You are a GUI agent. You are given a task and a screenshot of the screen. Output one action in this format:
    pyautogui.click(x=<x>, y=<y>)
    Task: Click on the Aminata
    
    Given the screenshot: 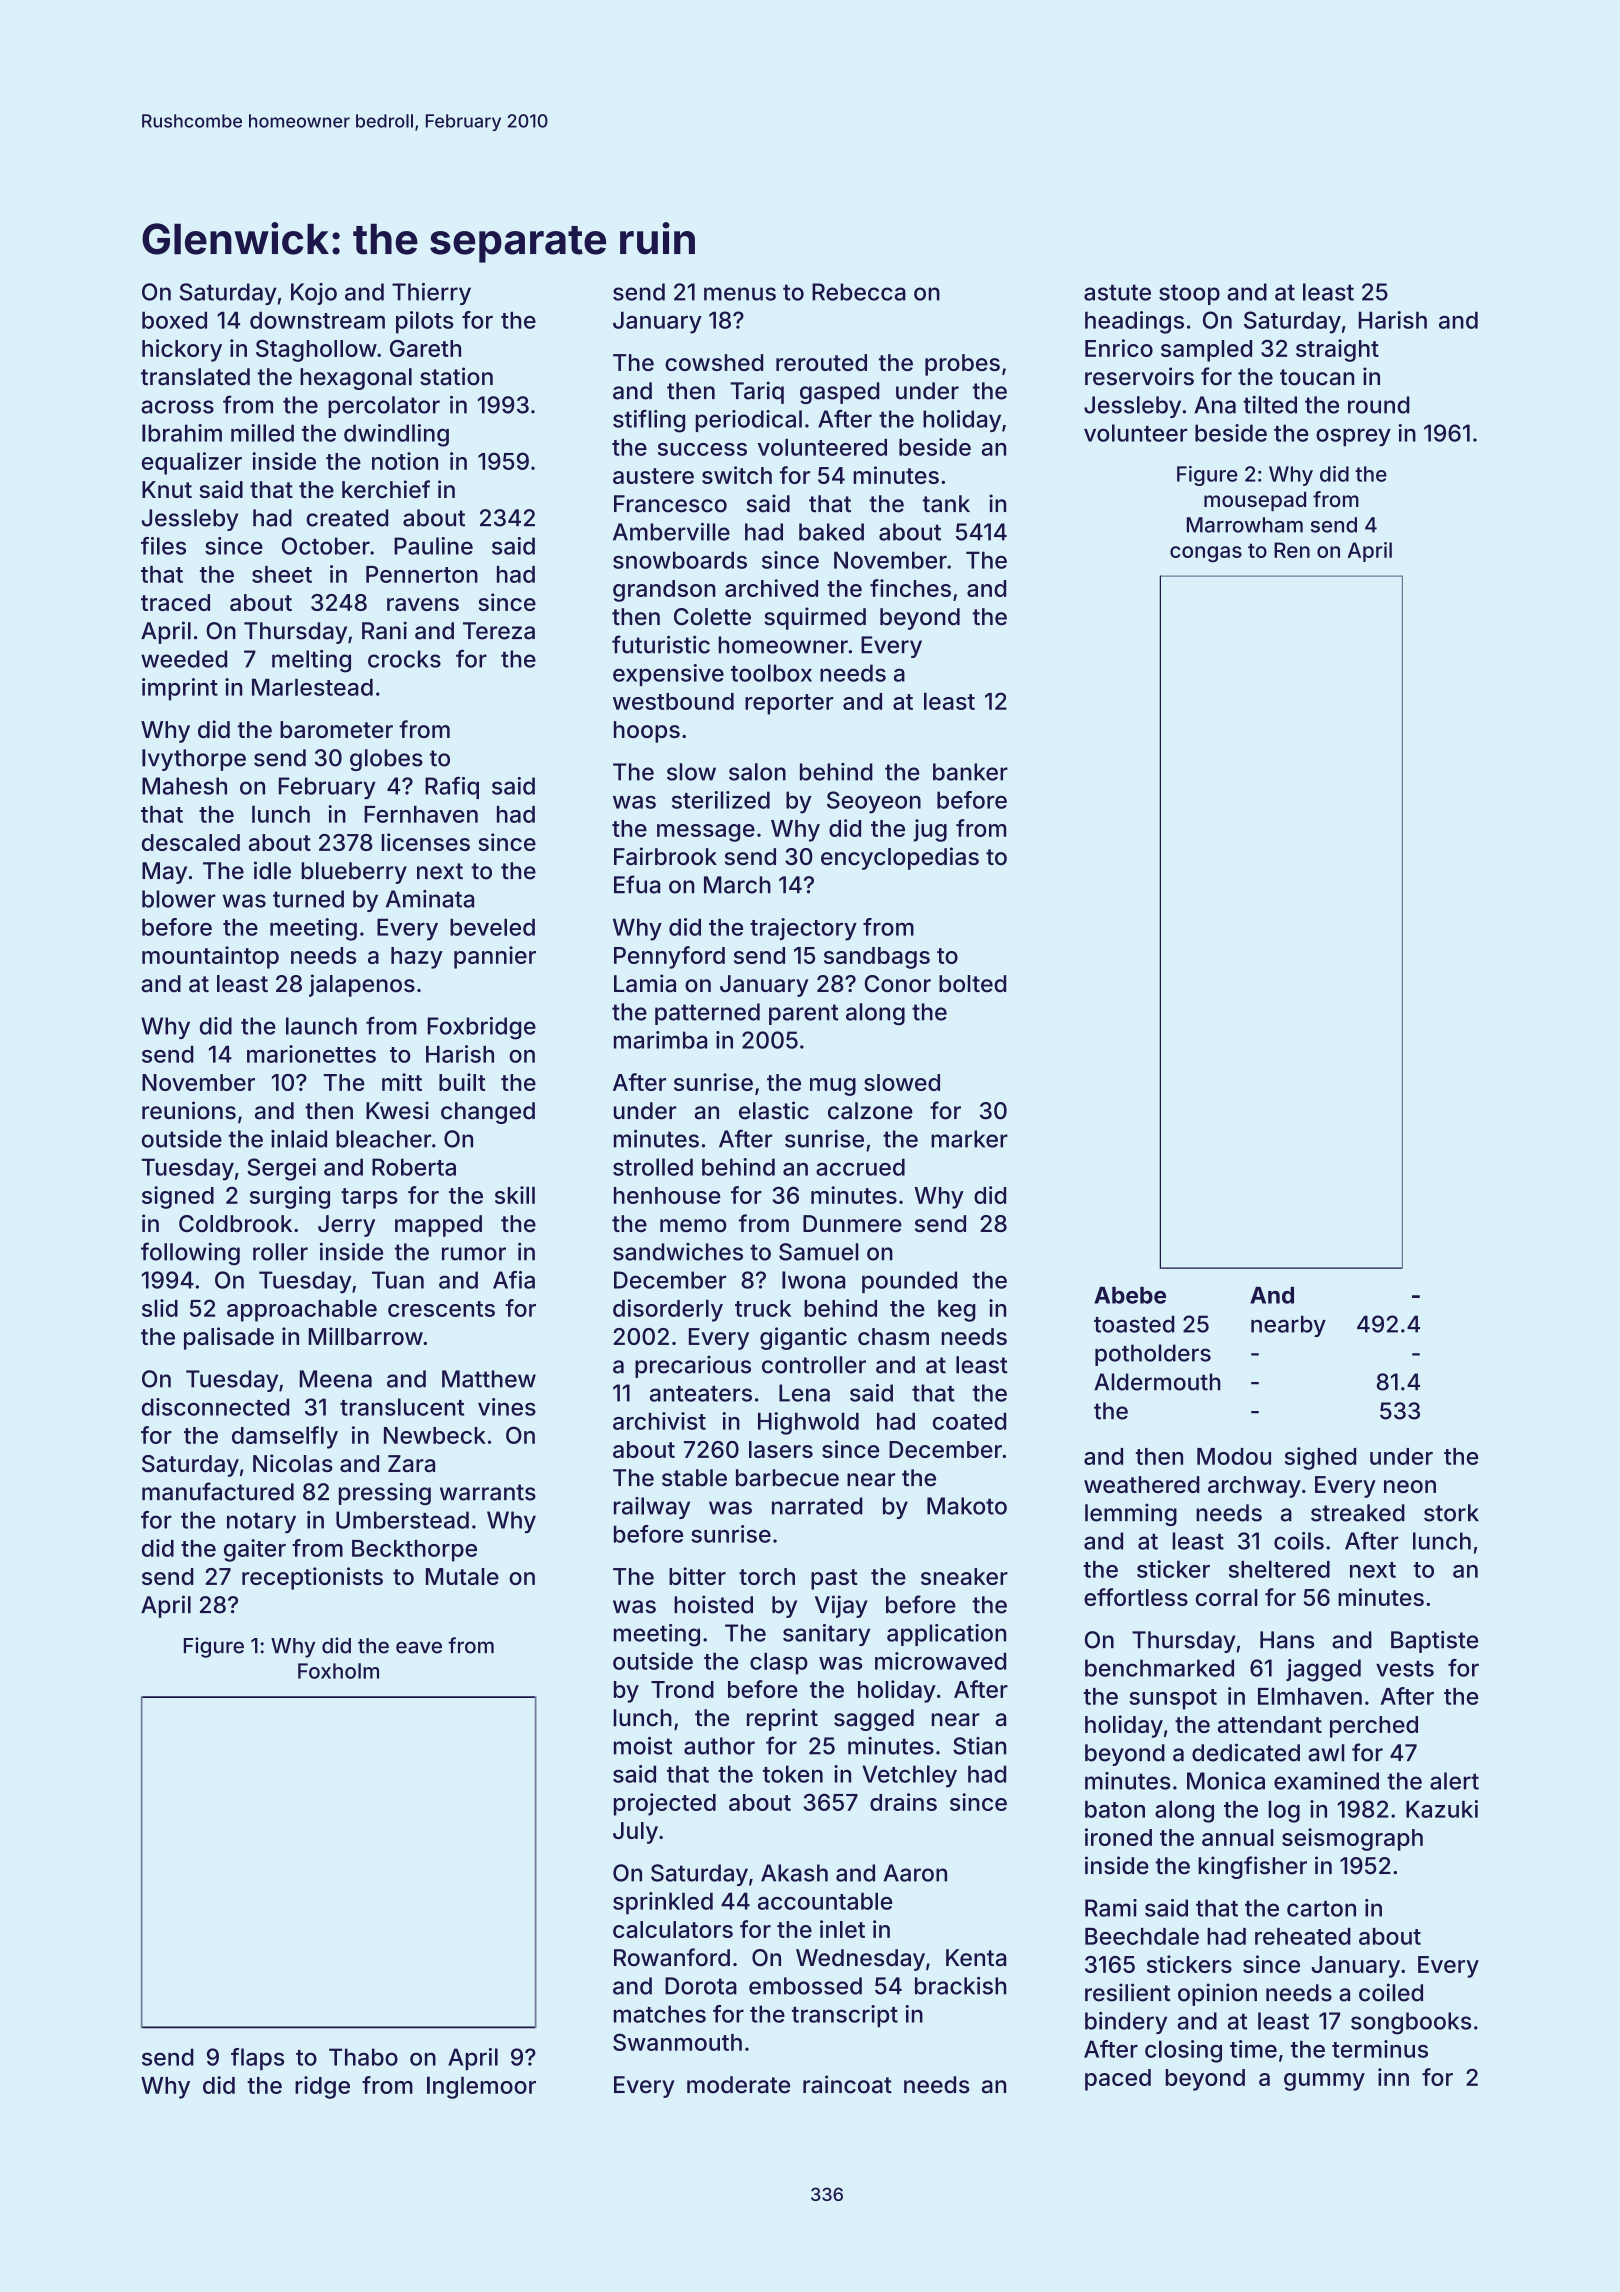 What is the action you would take?
    pyautogui.click(x=430, y=899)
